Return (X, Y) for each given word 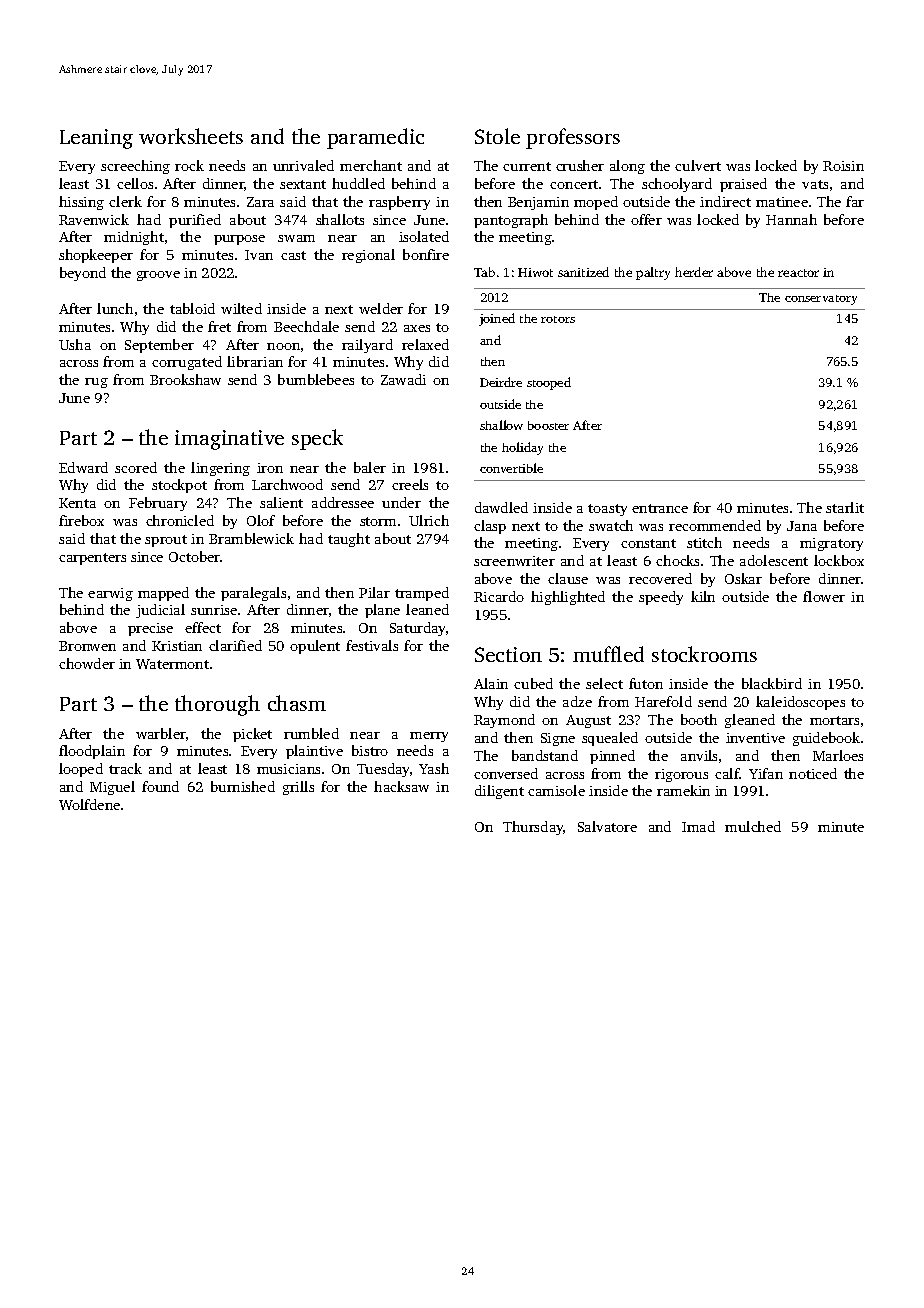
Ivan (259, 255)
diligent (499, 792)
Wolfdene (89, 804)
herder (694, 272)
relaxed (425, 344)
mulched (753, 826)
